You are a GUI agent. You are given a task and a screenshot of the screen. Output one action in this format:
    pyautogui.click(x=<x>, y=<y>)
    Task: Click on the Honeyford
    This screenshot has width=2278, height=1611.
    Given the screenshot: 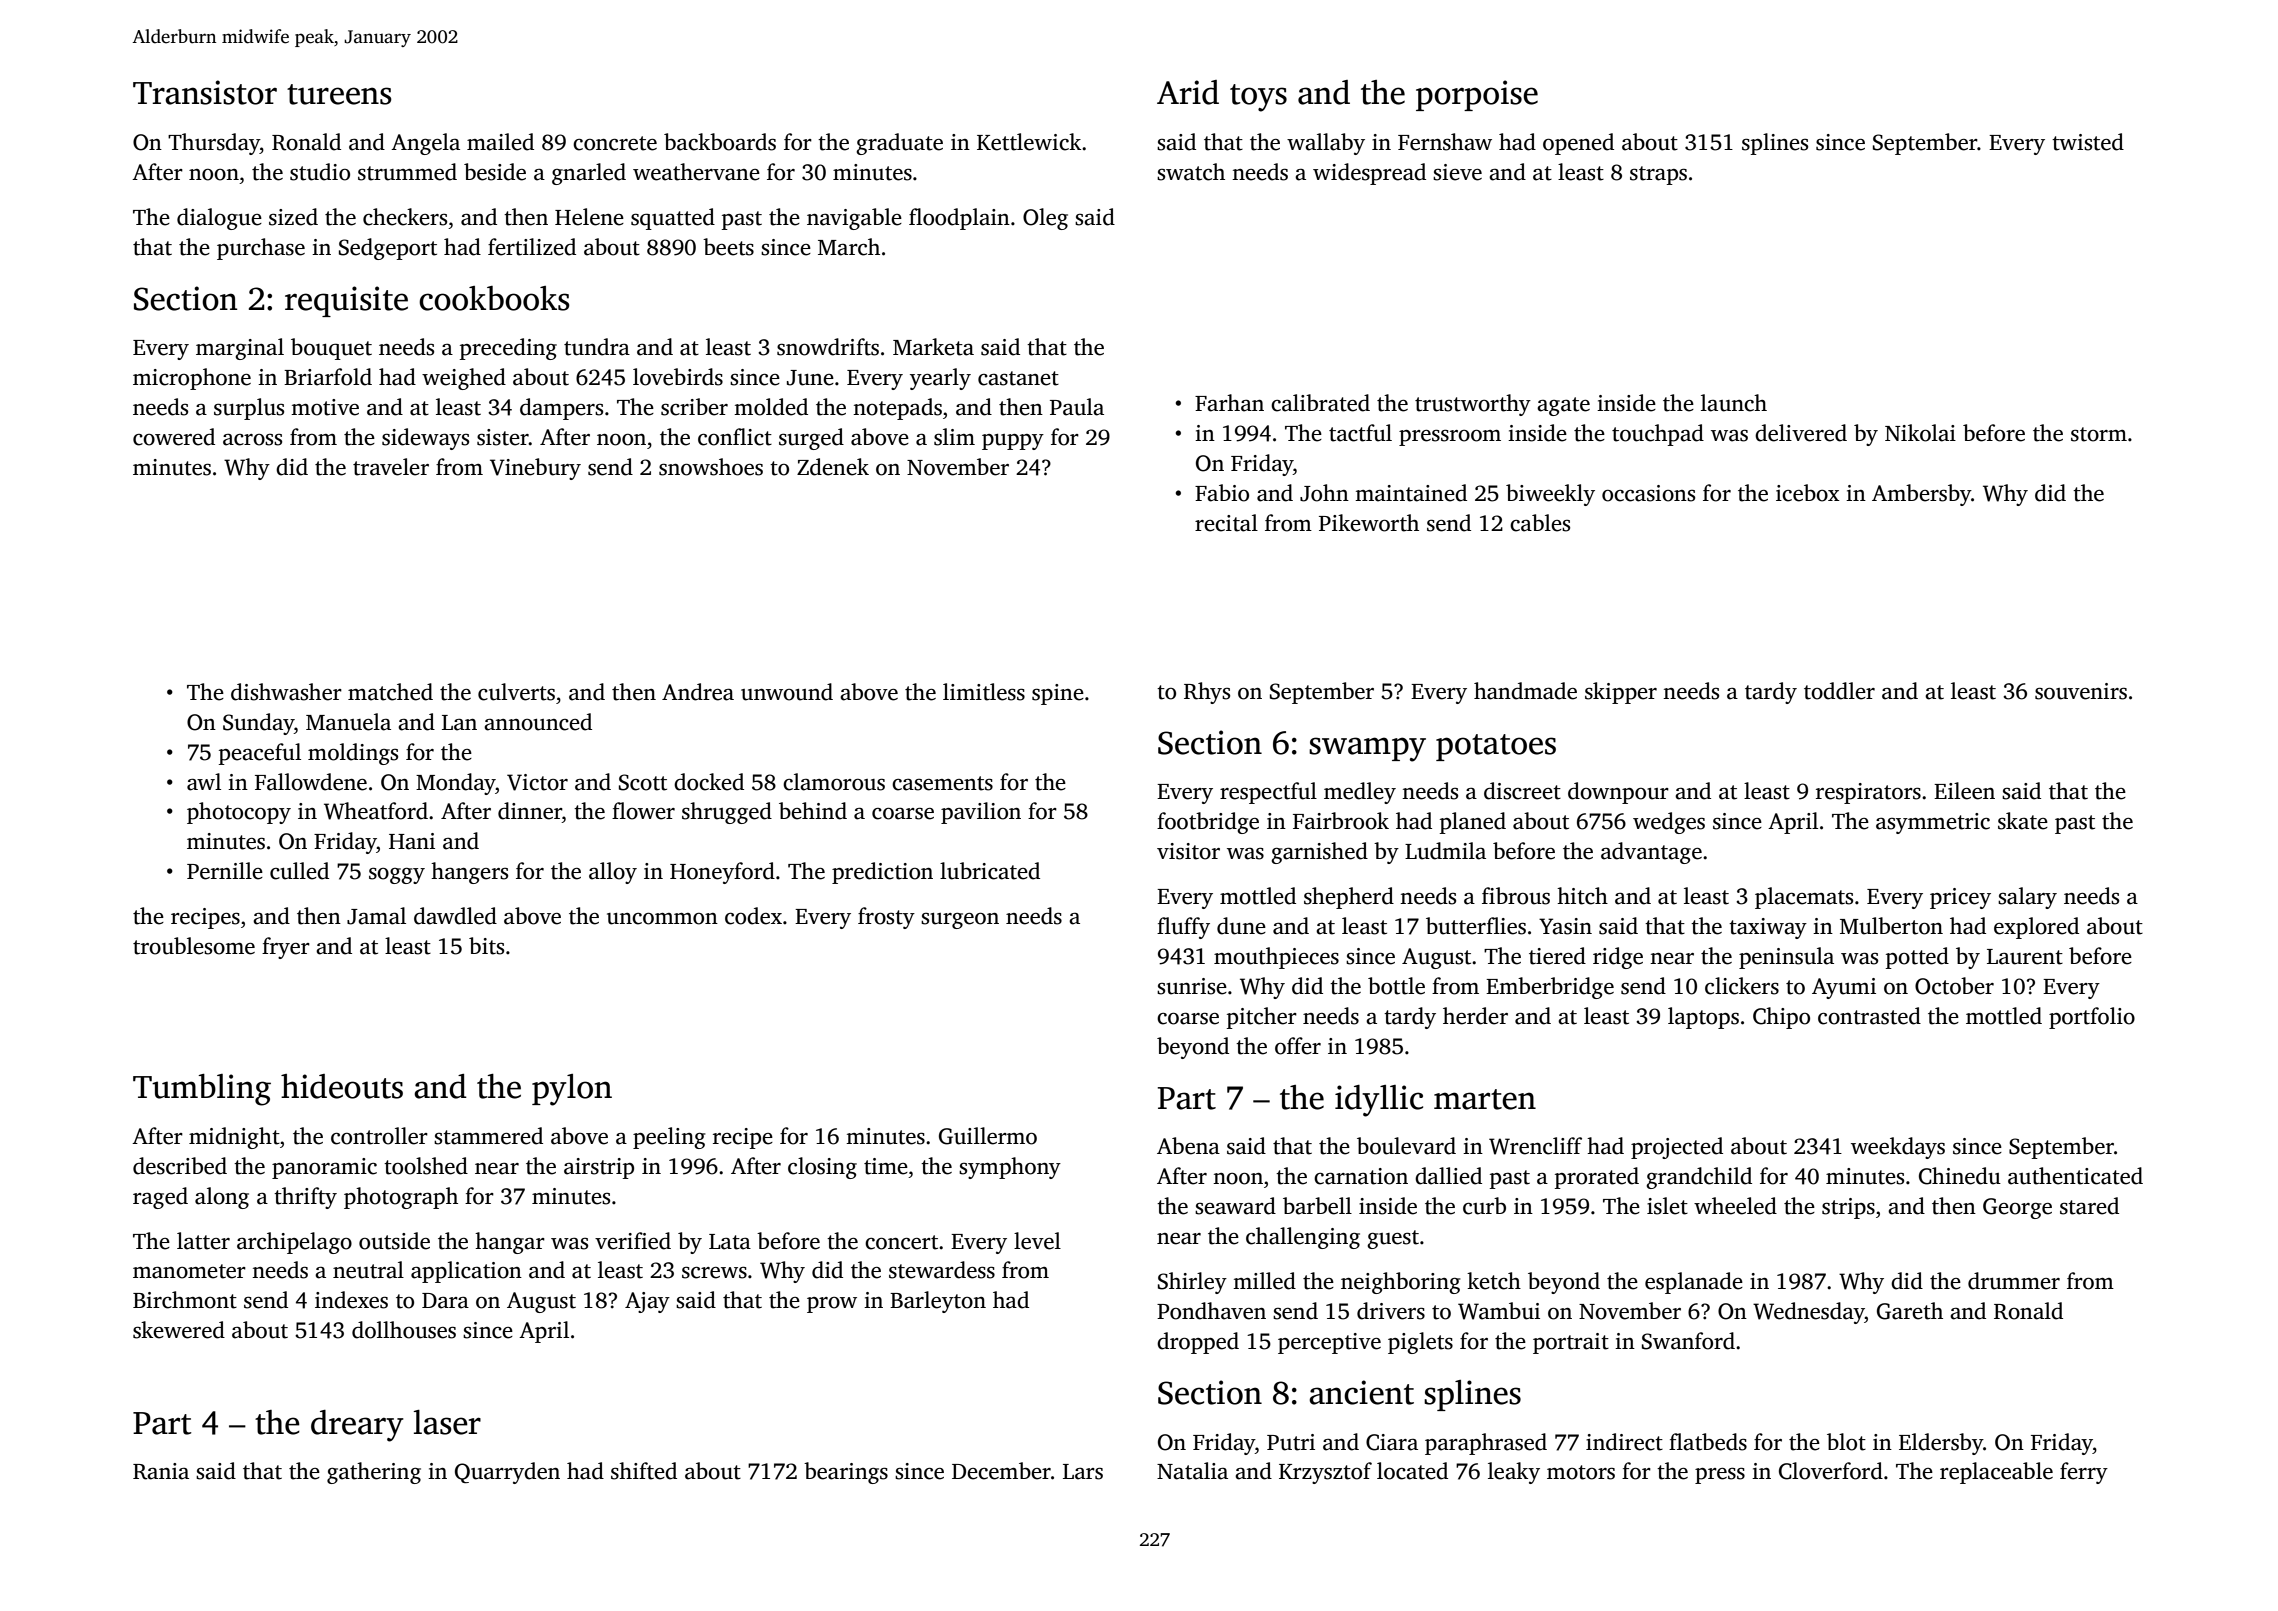 What is the action you would take?
    pyautogui.click(x=722, y=873)
